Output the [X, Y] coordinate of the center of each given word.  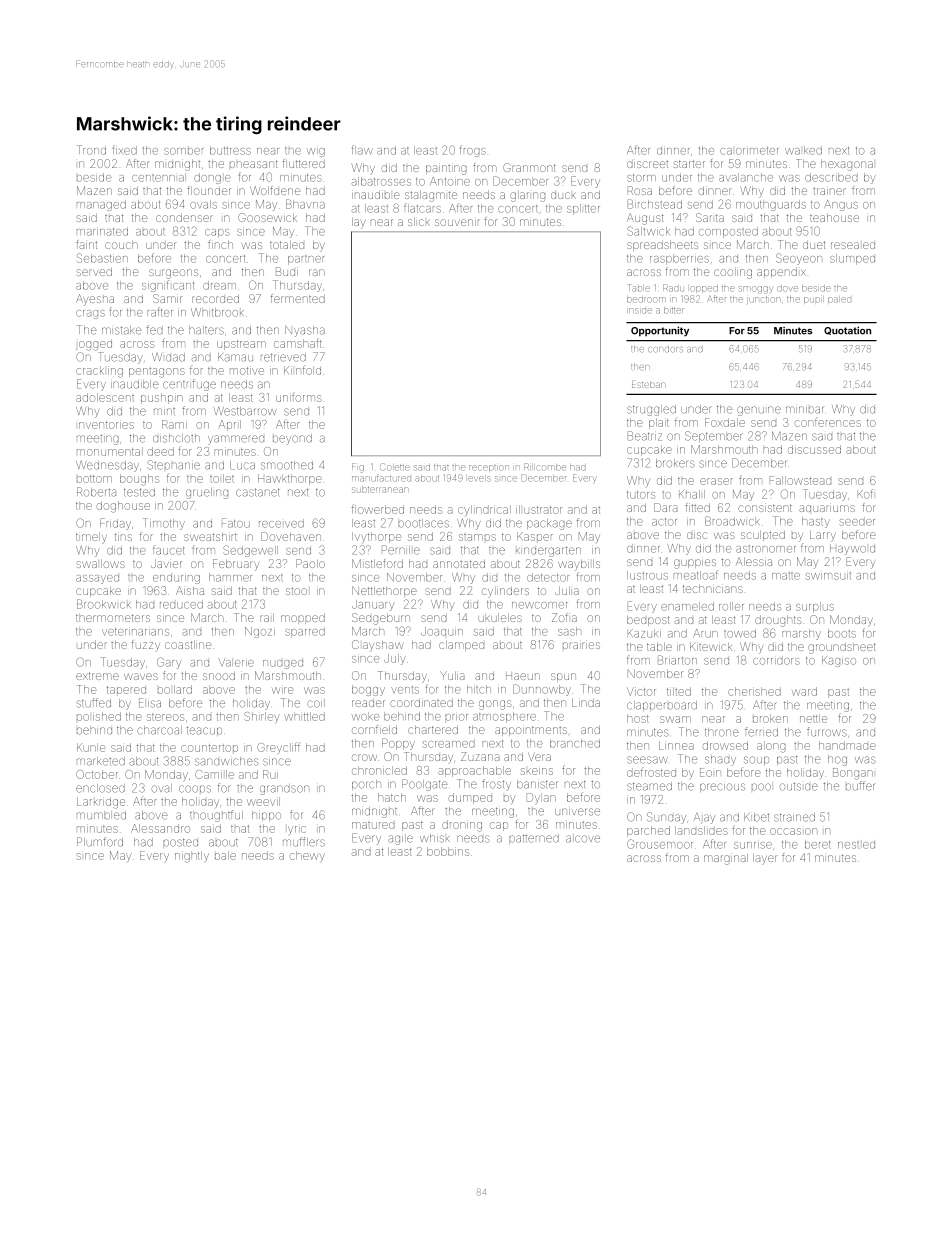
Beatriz [645, 436]
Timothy [164, 524]
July [395, 659]
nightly [192, 857]
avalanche [746, 177]
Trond [91, 150]
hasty [816, 522]
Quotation [847, 331]
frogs [473, 151]
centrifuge [189, 385]
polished [99, 716]
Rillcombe [545, 467]
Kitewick [711, 647]
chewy [307, 856]
